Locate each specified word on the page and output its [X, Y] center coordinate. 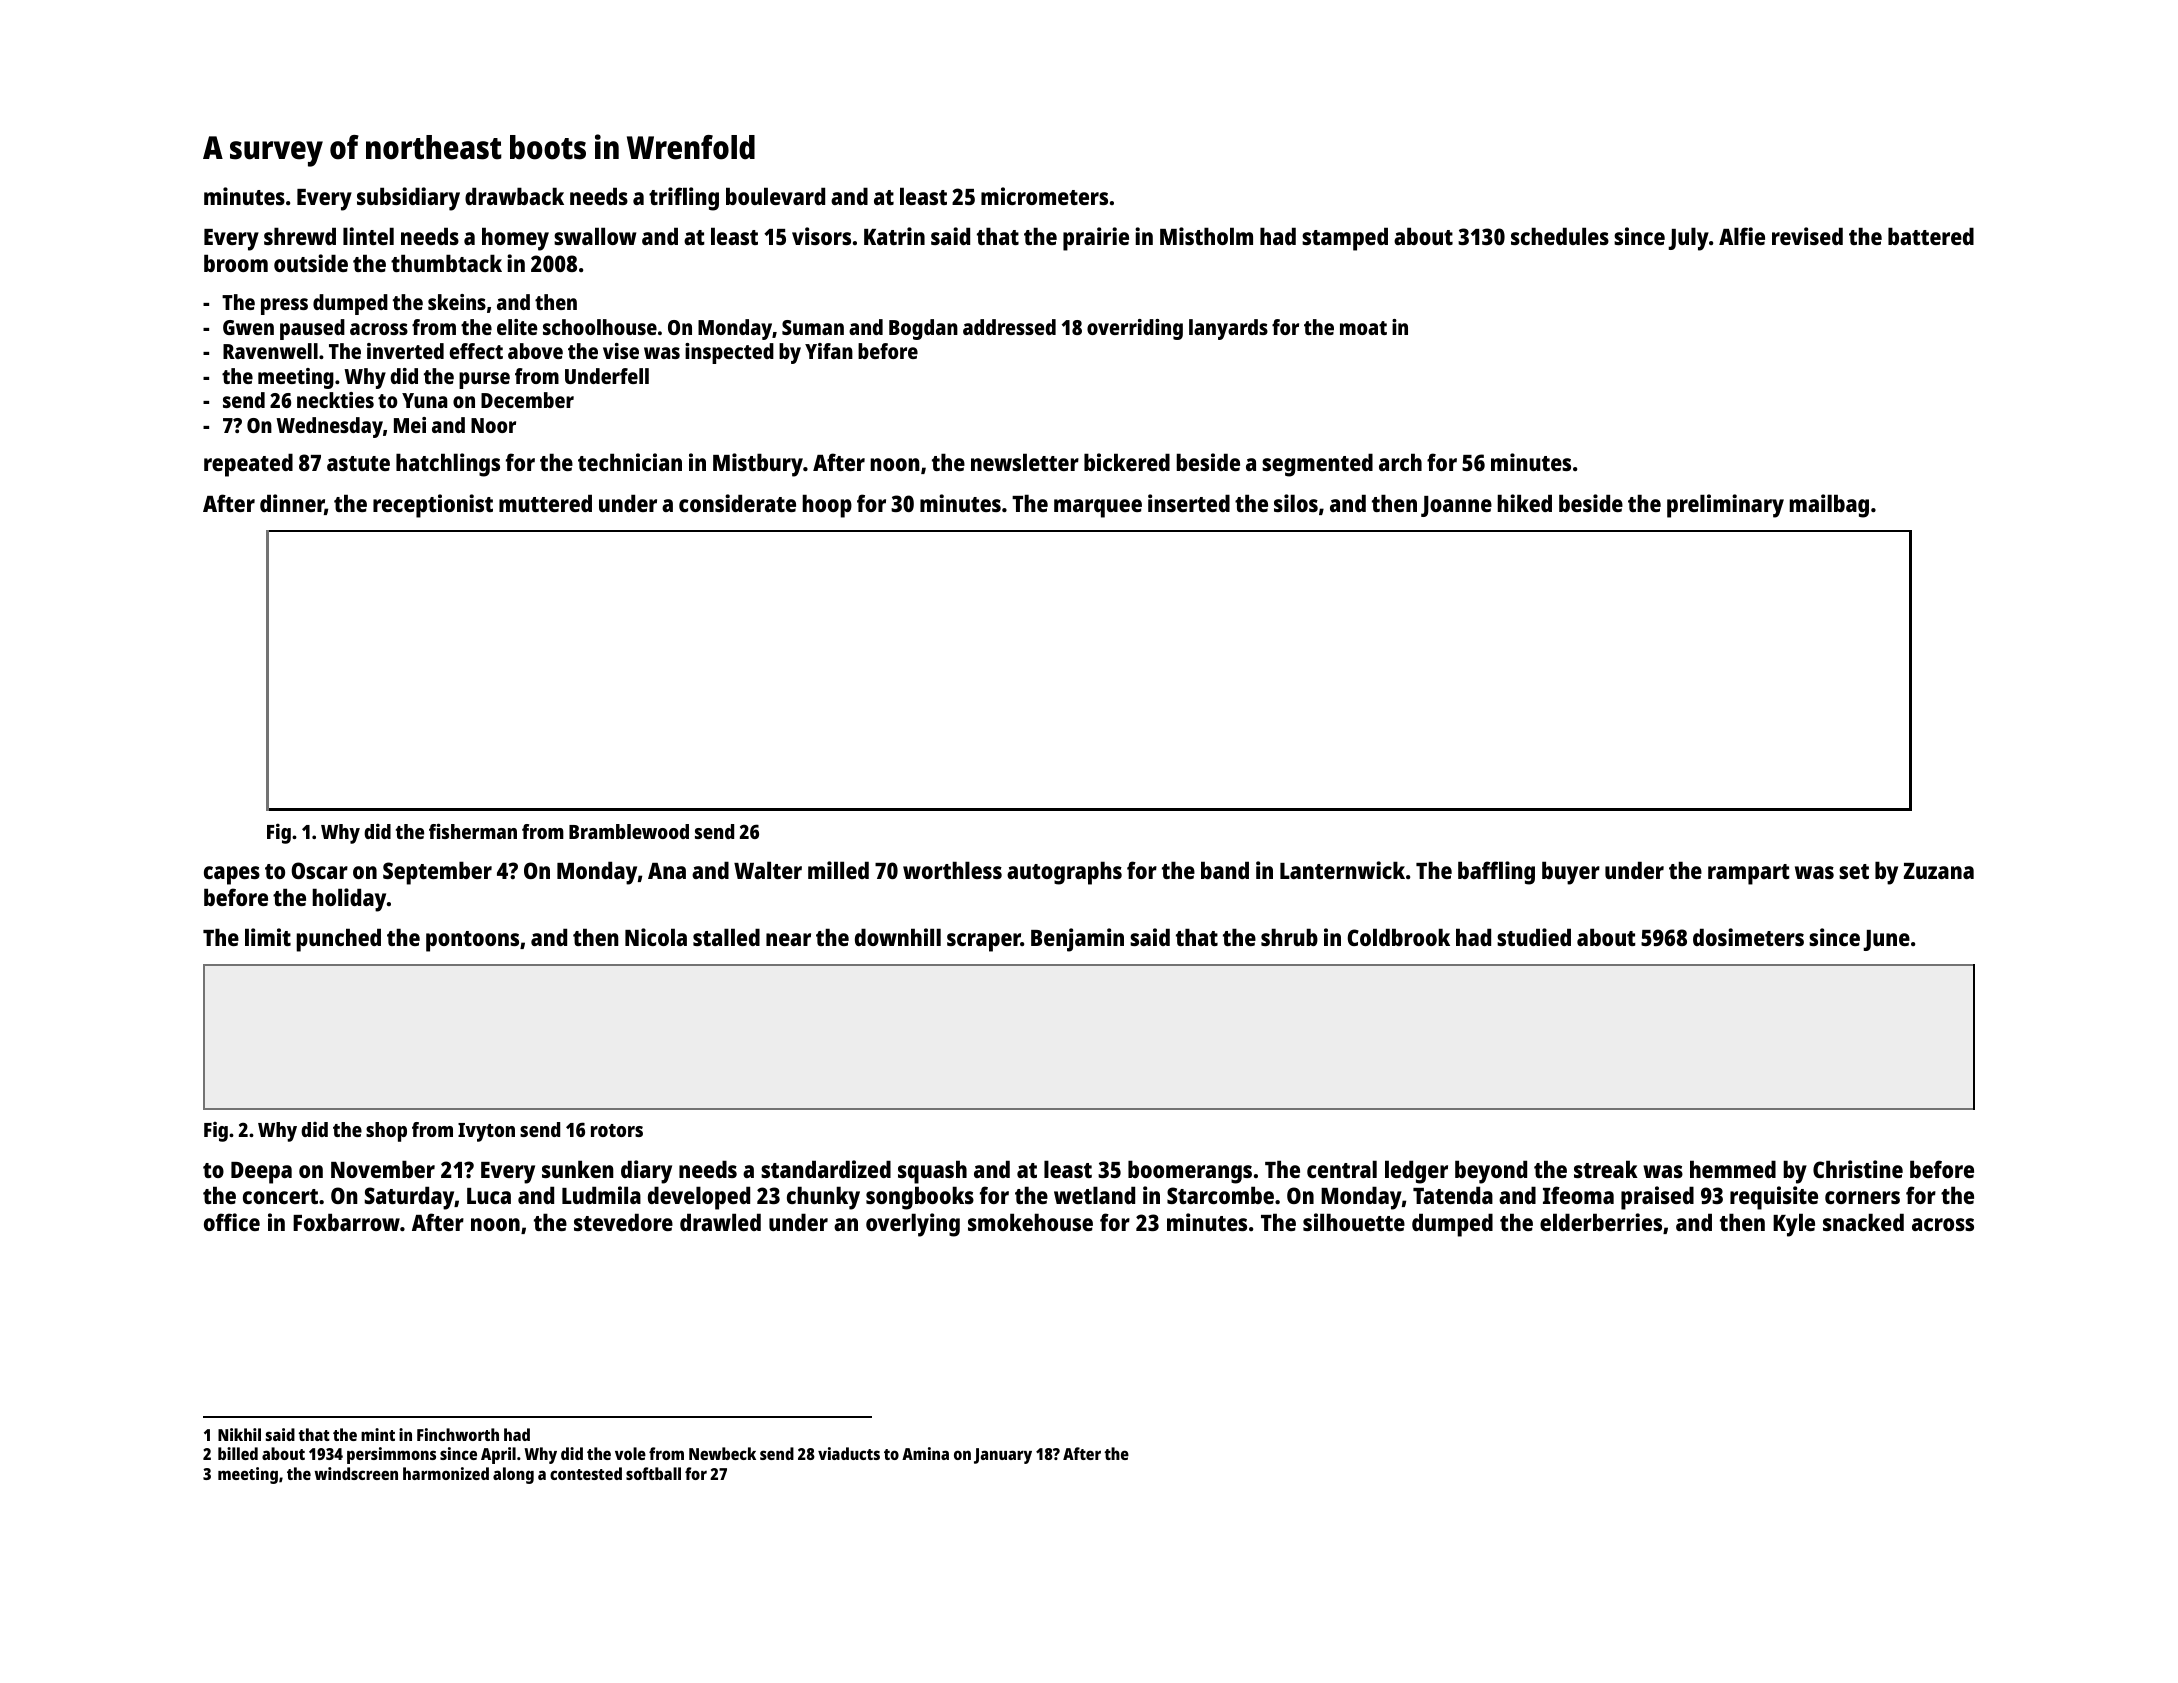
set [1854, 871]
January [1003, 1456]
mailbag [1829, 506]
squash [932, 1172]
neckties [335, 400]
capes [232, 875]
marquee [1098, 508]
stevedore [623, 1222]
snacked [1863, 1222]
